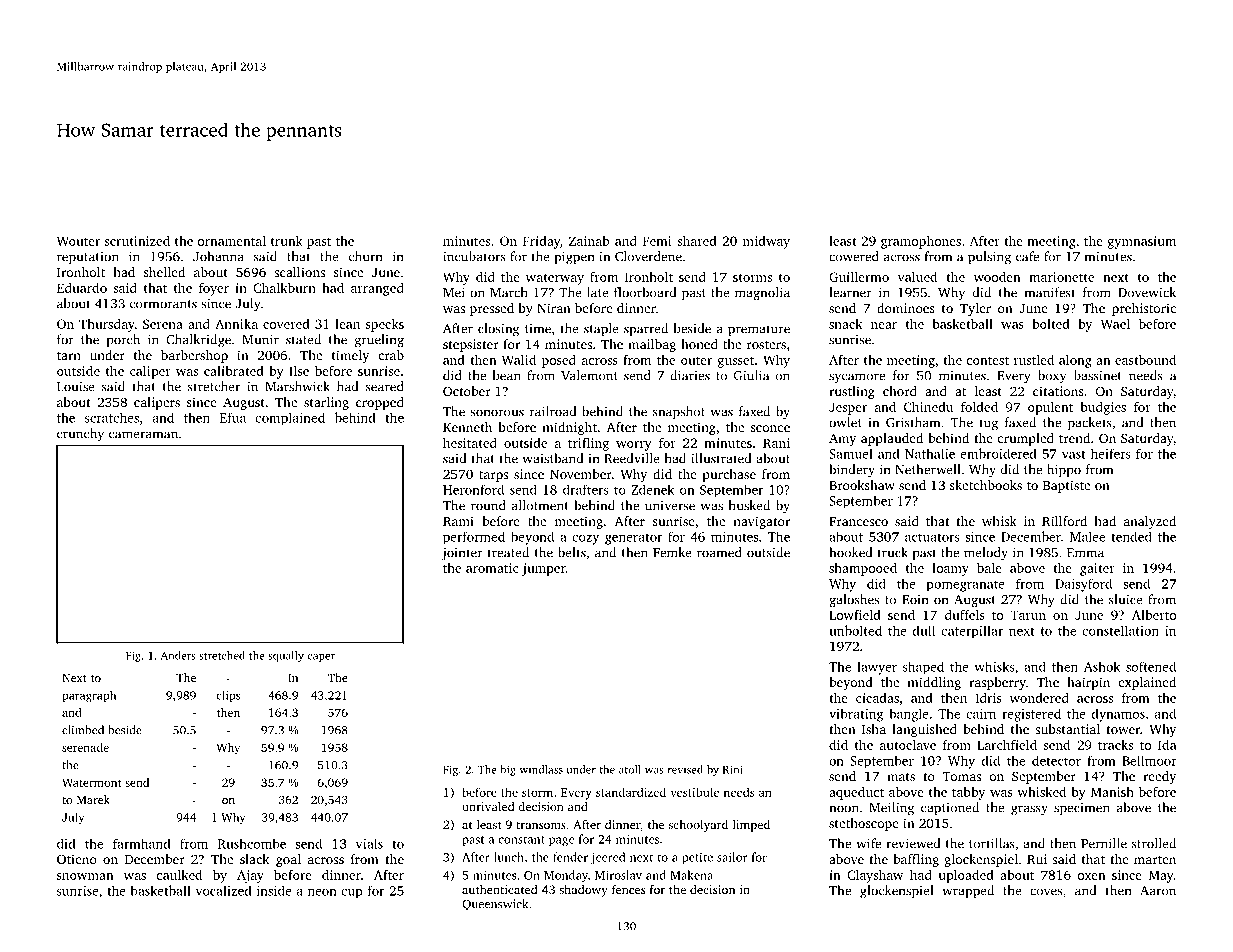 The image size is (1233, 952). What do you see at coordinates (89, 696) in the document?
I see `paragraph` at bounding box center [89, 696].
